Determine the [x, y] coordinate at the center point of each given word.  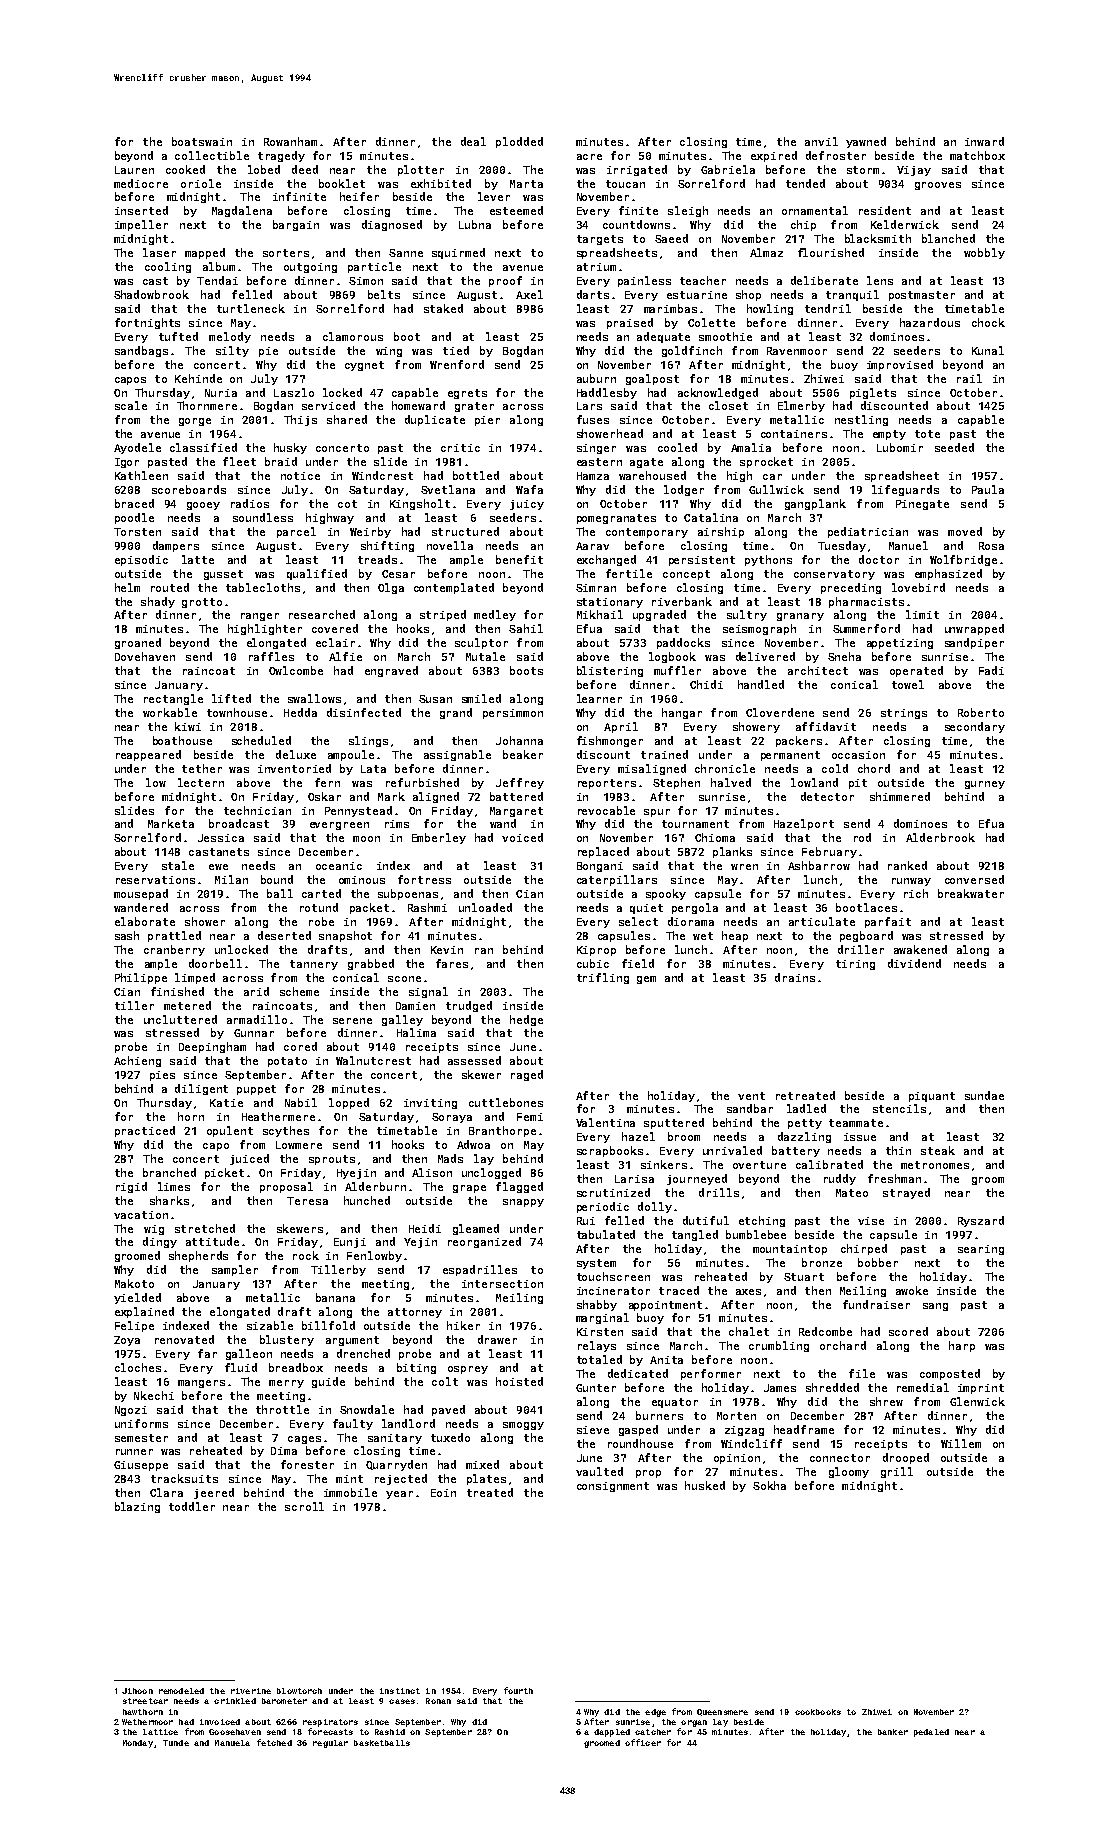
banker [893, 1732]
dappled [612, 1733]
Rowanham [290, 141]
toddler [192, 1506]
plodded [519, 142]
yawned [866, 142]
